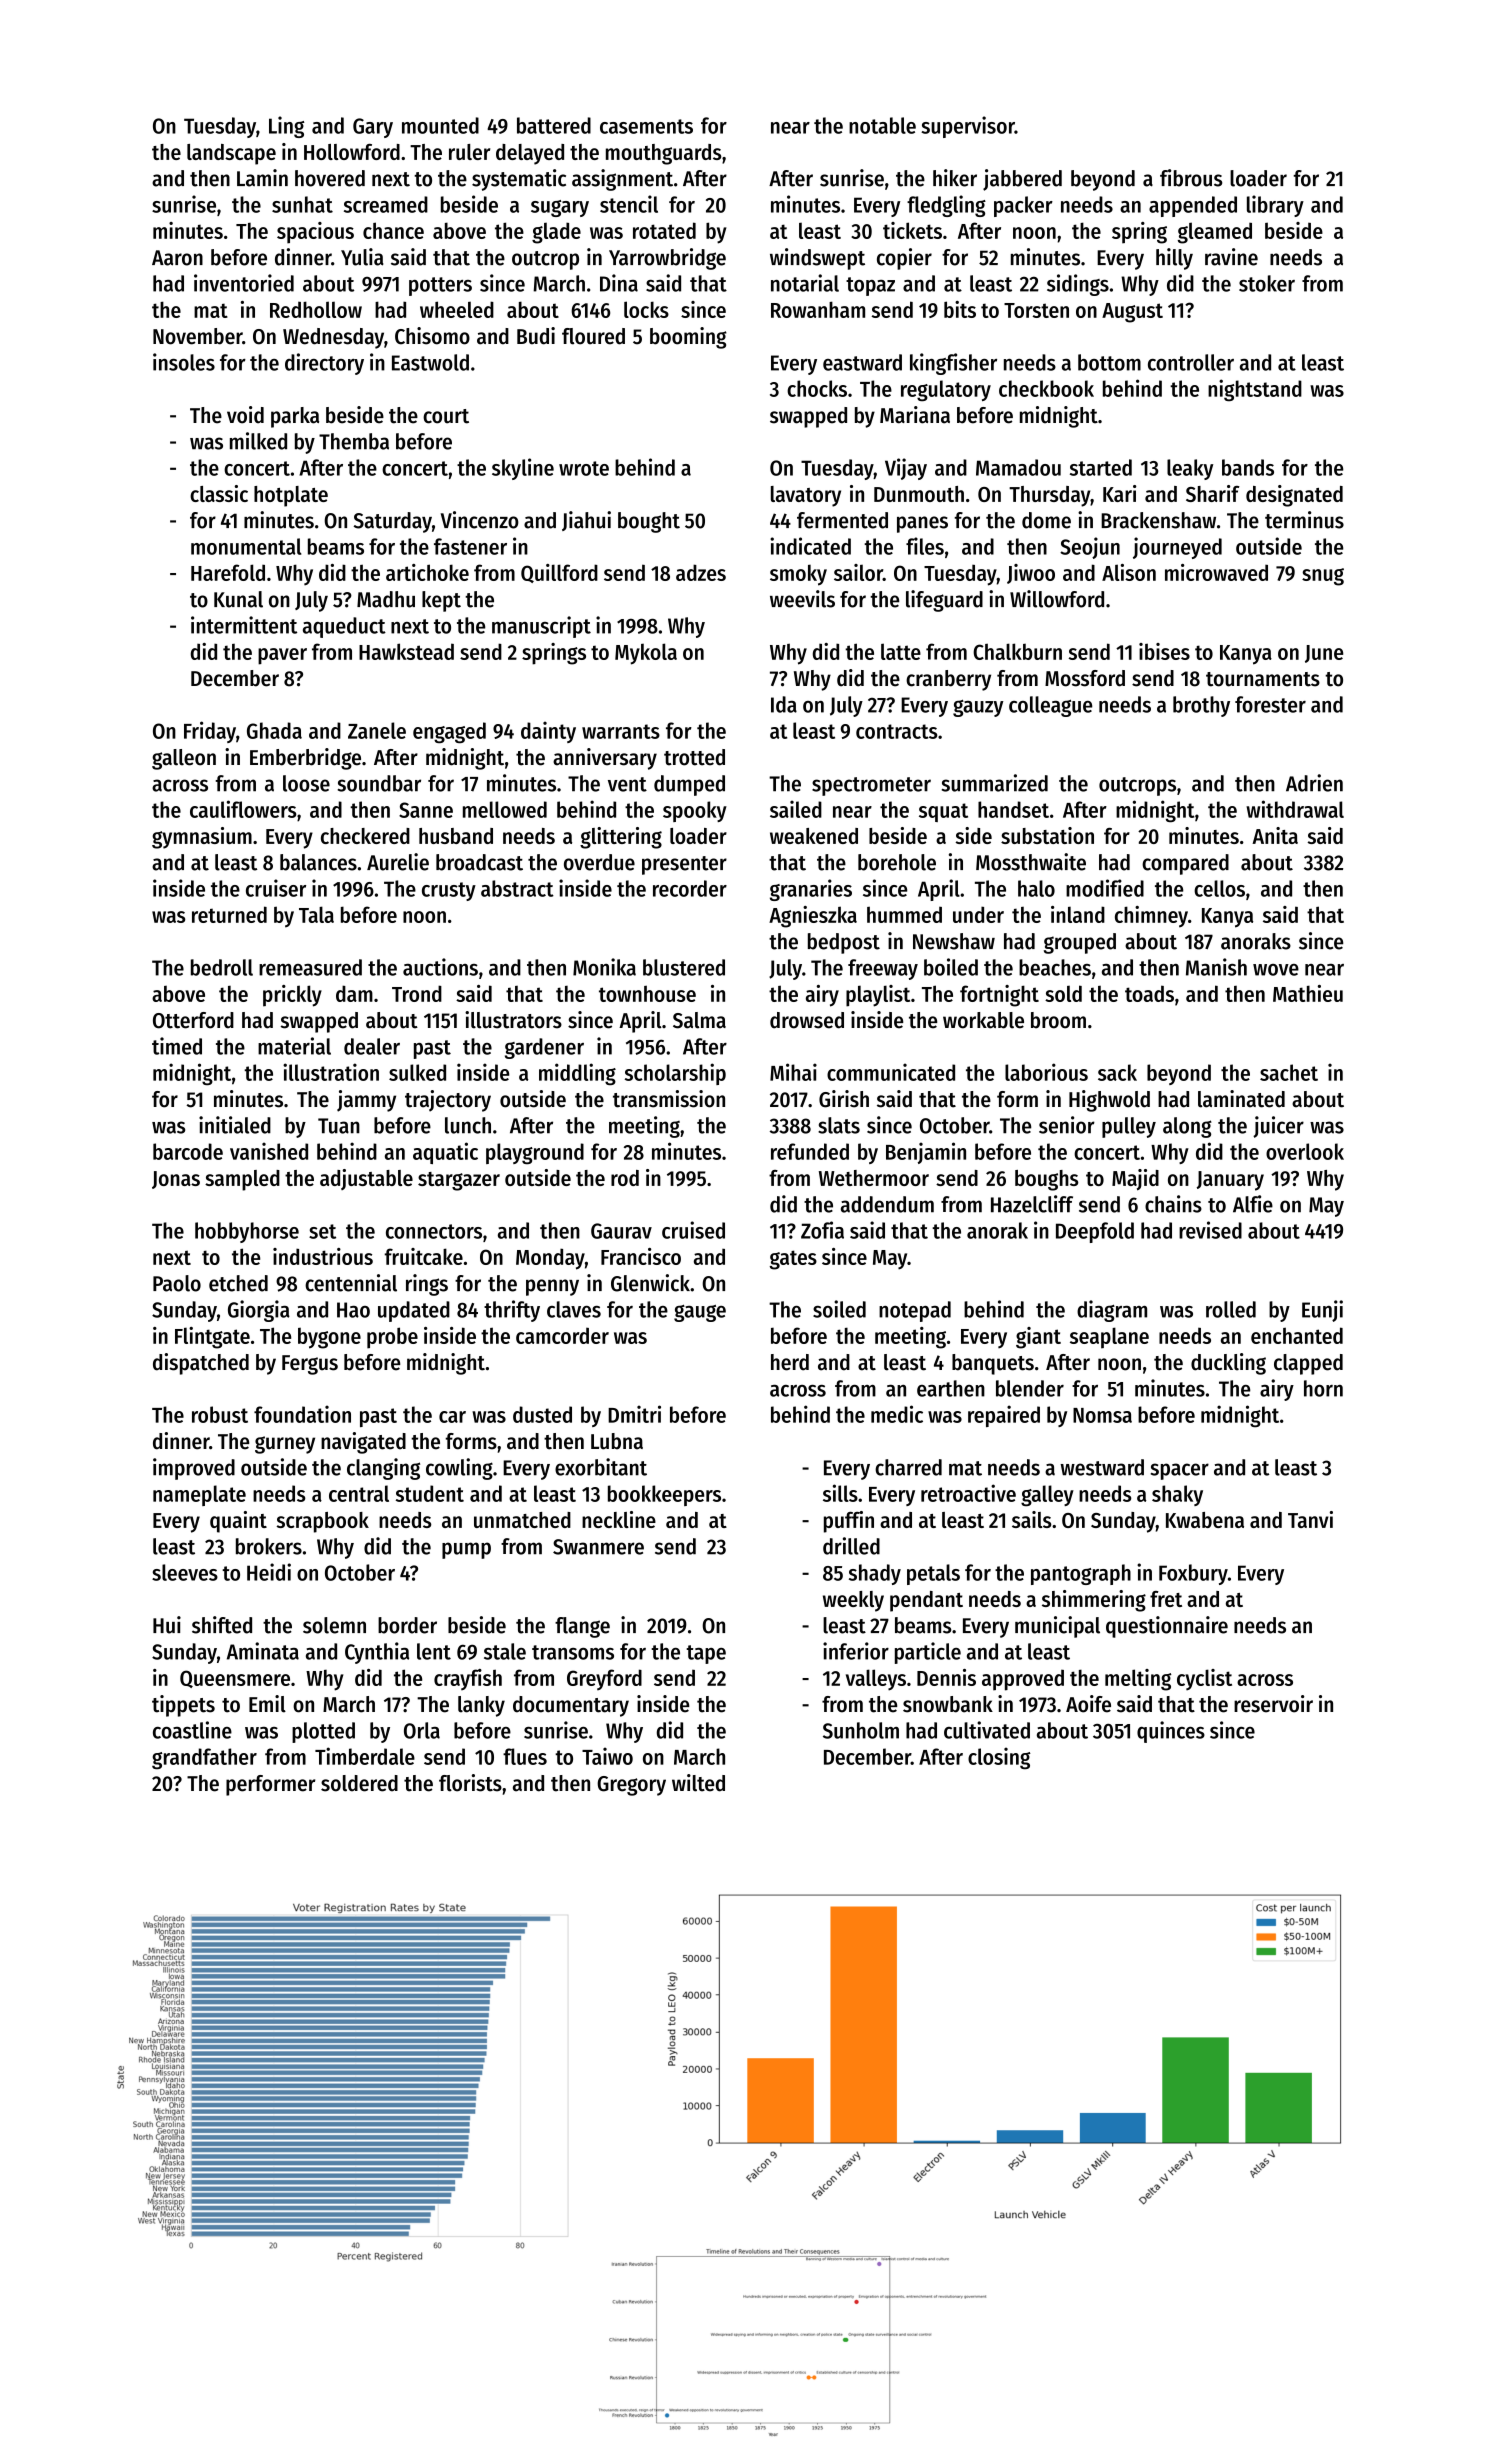 Image resolution: width=1496 pixels, height=2464 pixels. I want to click on playground, so click(535, 1153).
